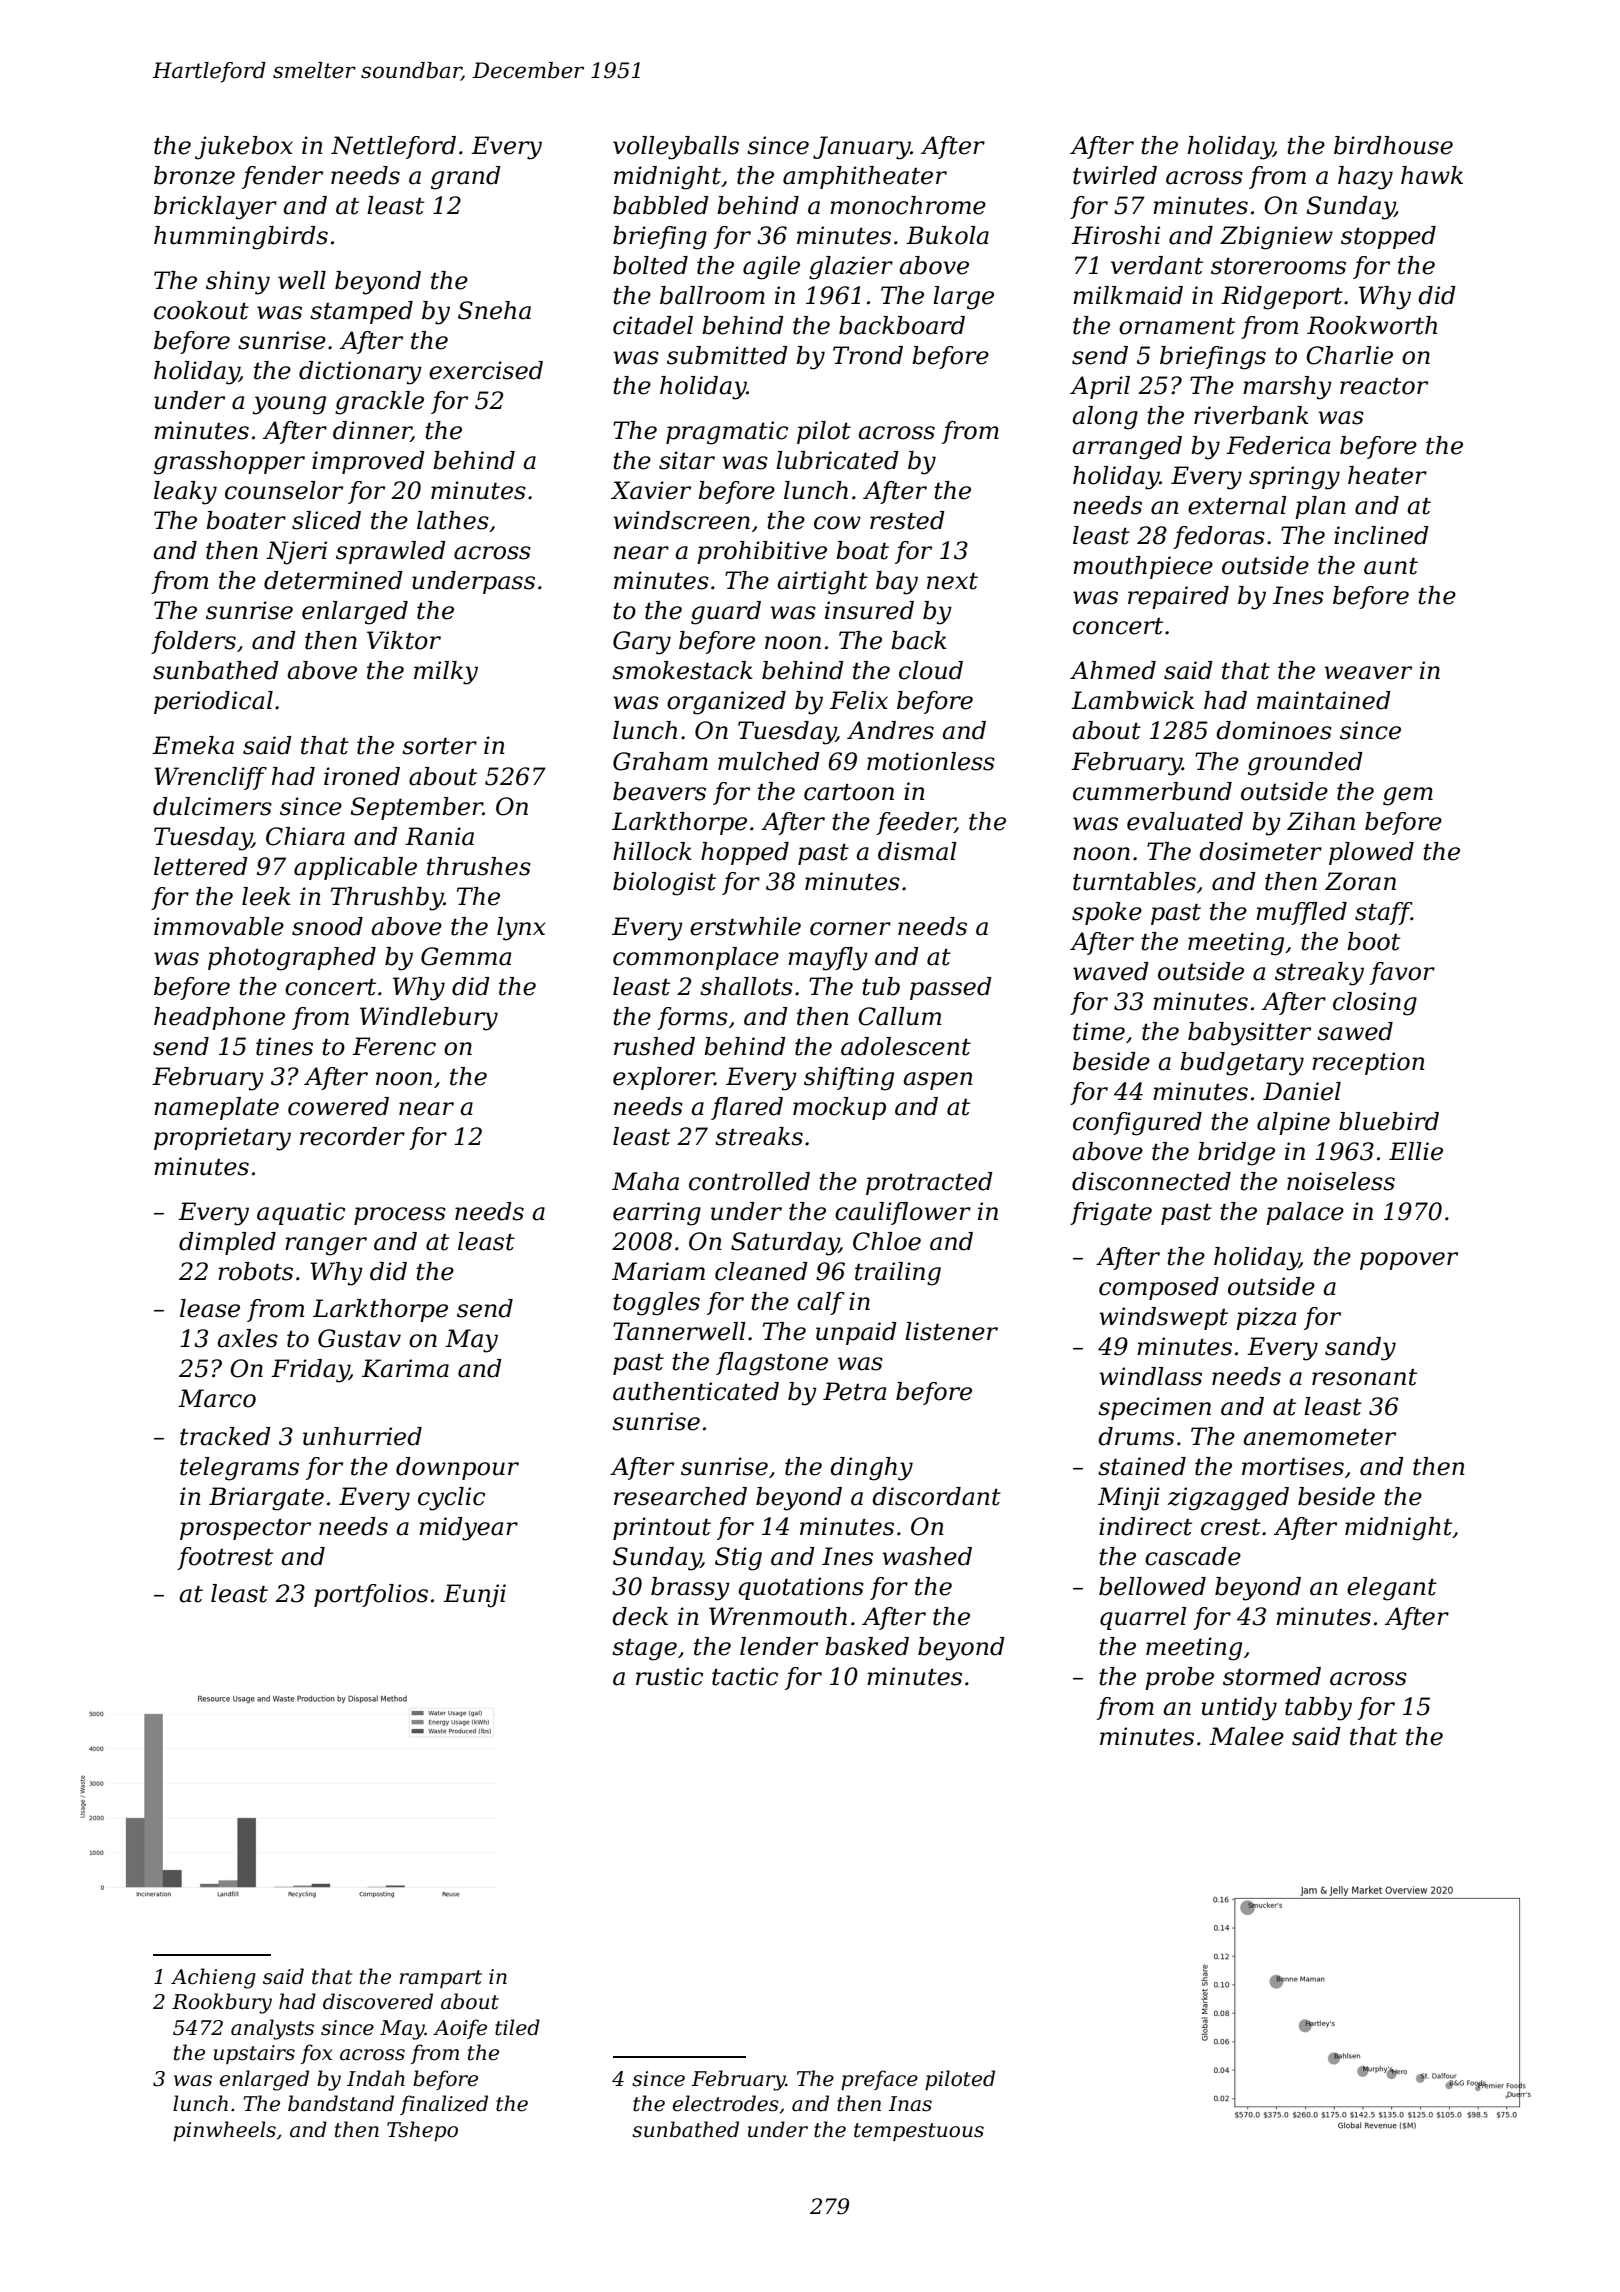  I want to click on favor, so click(1402, 973).
